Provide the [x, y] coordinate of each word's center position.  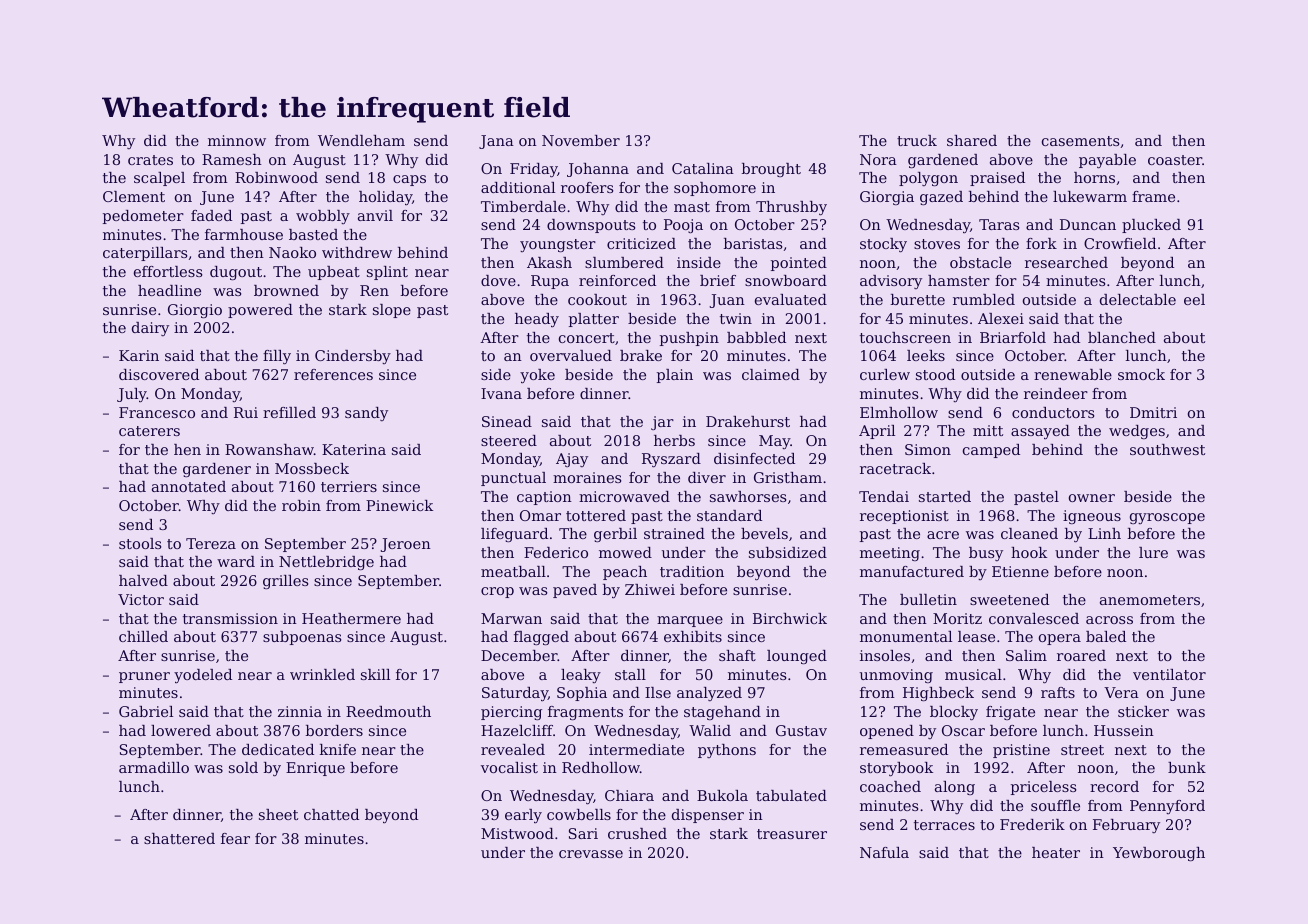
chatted [331, 814]
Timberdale [523, 206]
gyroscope [1167, 518]
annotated [189, 486]
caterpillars [145, 254]
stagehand [722, 713]
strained [674, 533]
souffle [1055, 805]
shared [972, 140]
